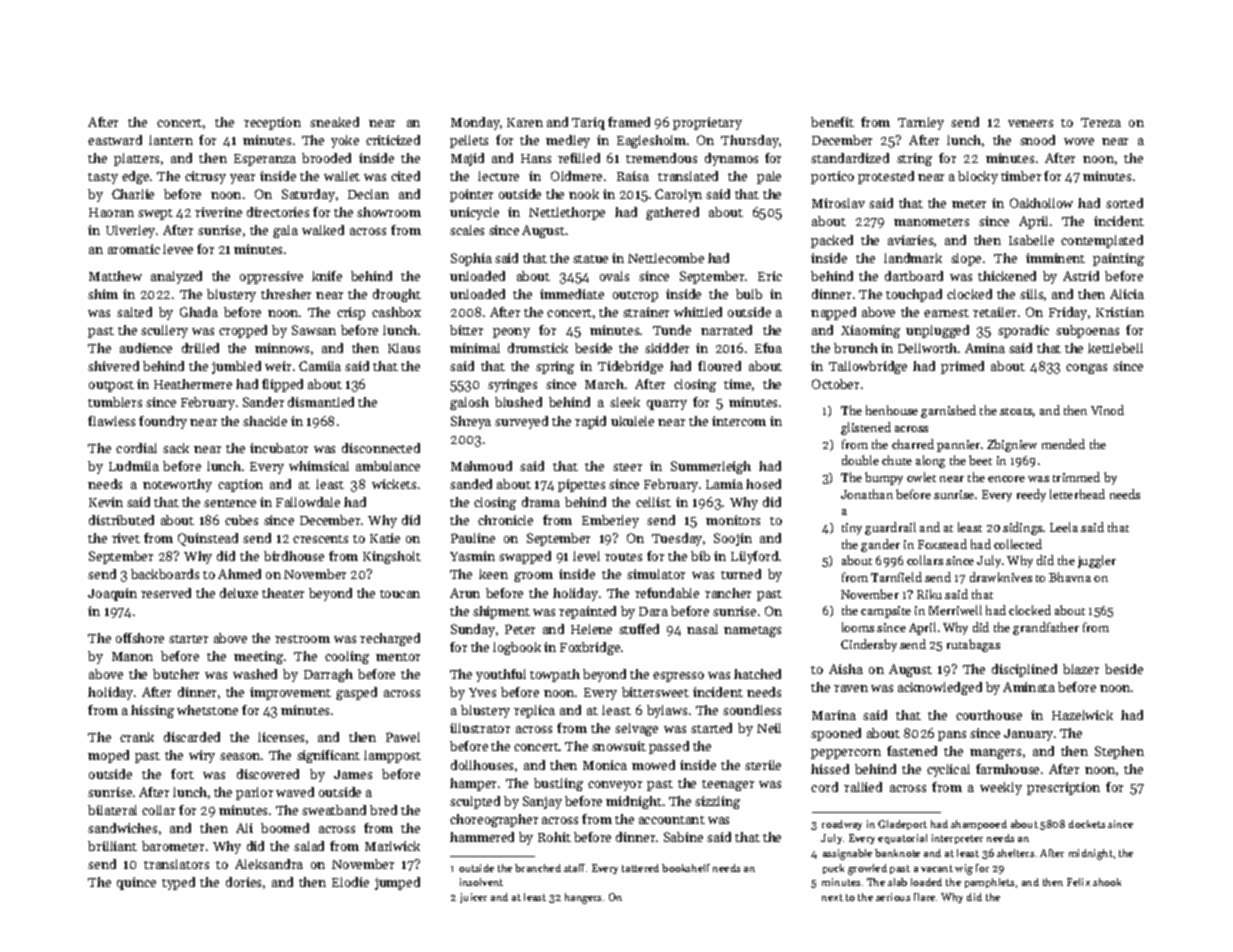 The width and height of the screenshot is (1233, 952). I want to click on hatched, so click(757, 674).
